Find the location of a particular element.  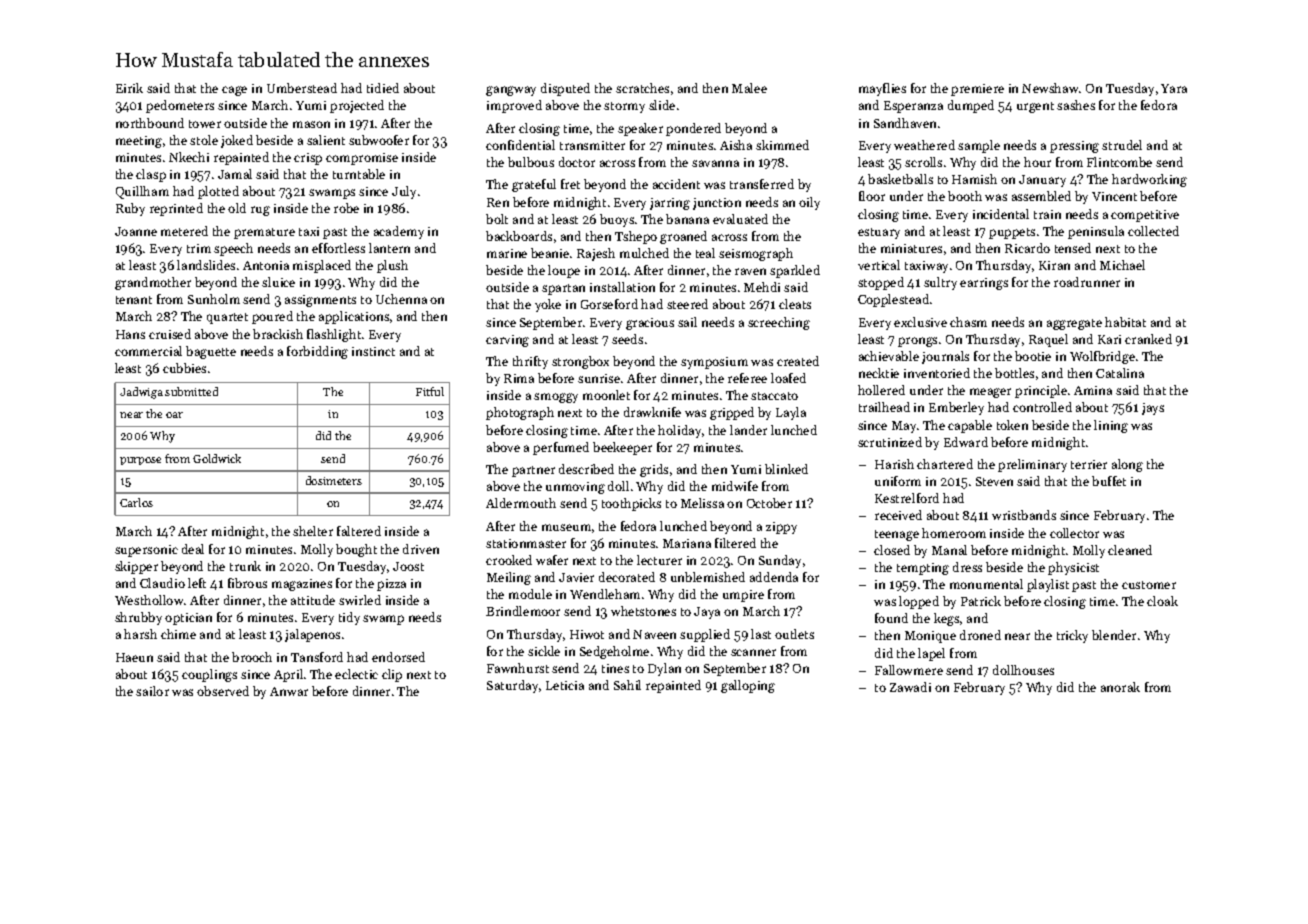

Saturday is located at coordinates (512, 686).
